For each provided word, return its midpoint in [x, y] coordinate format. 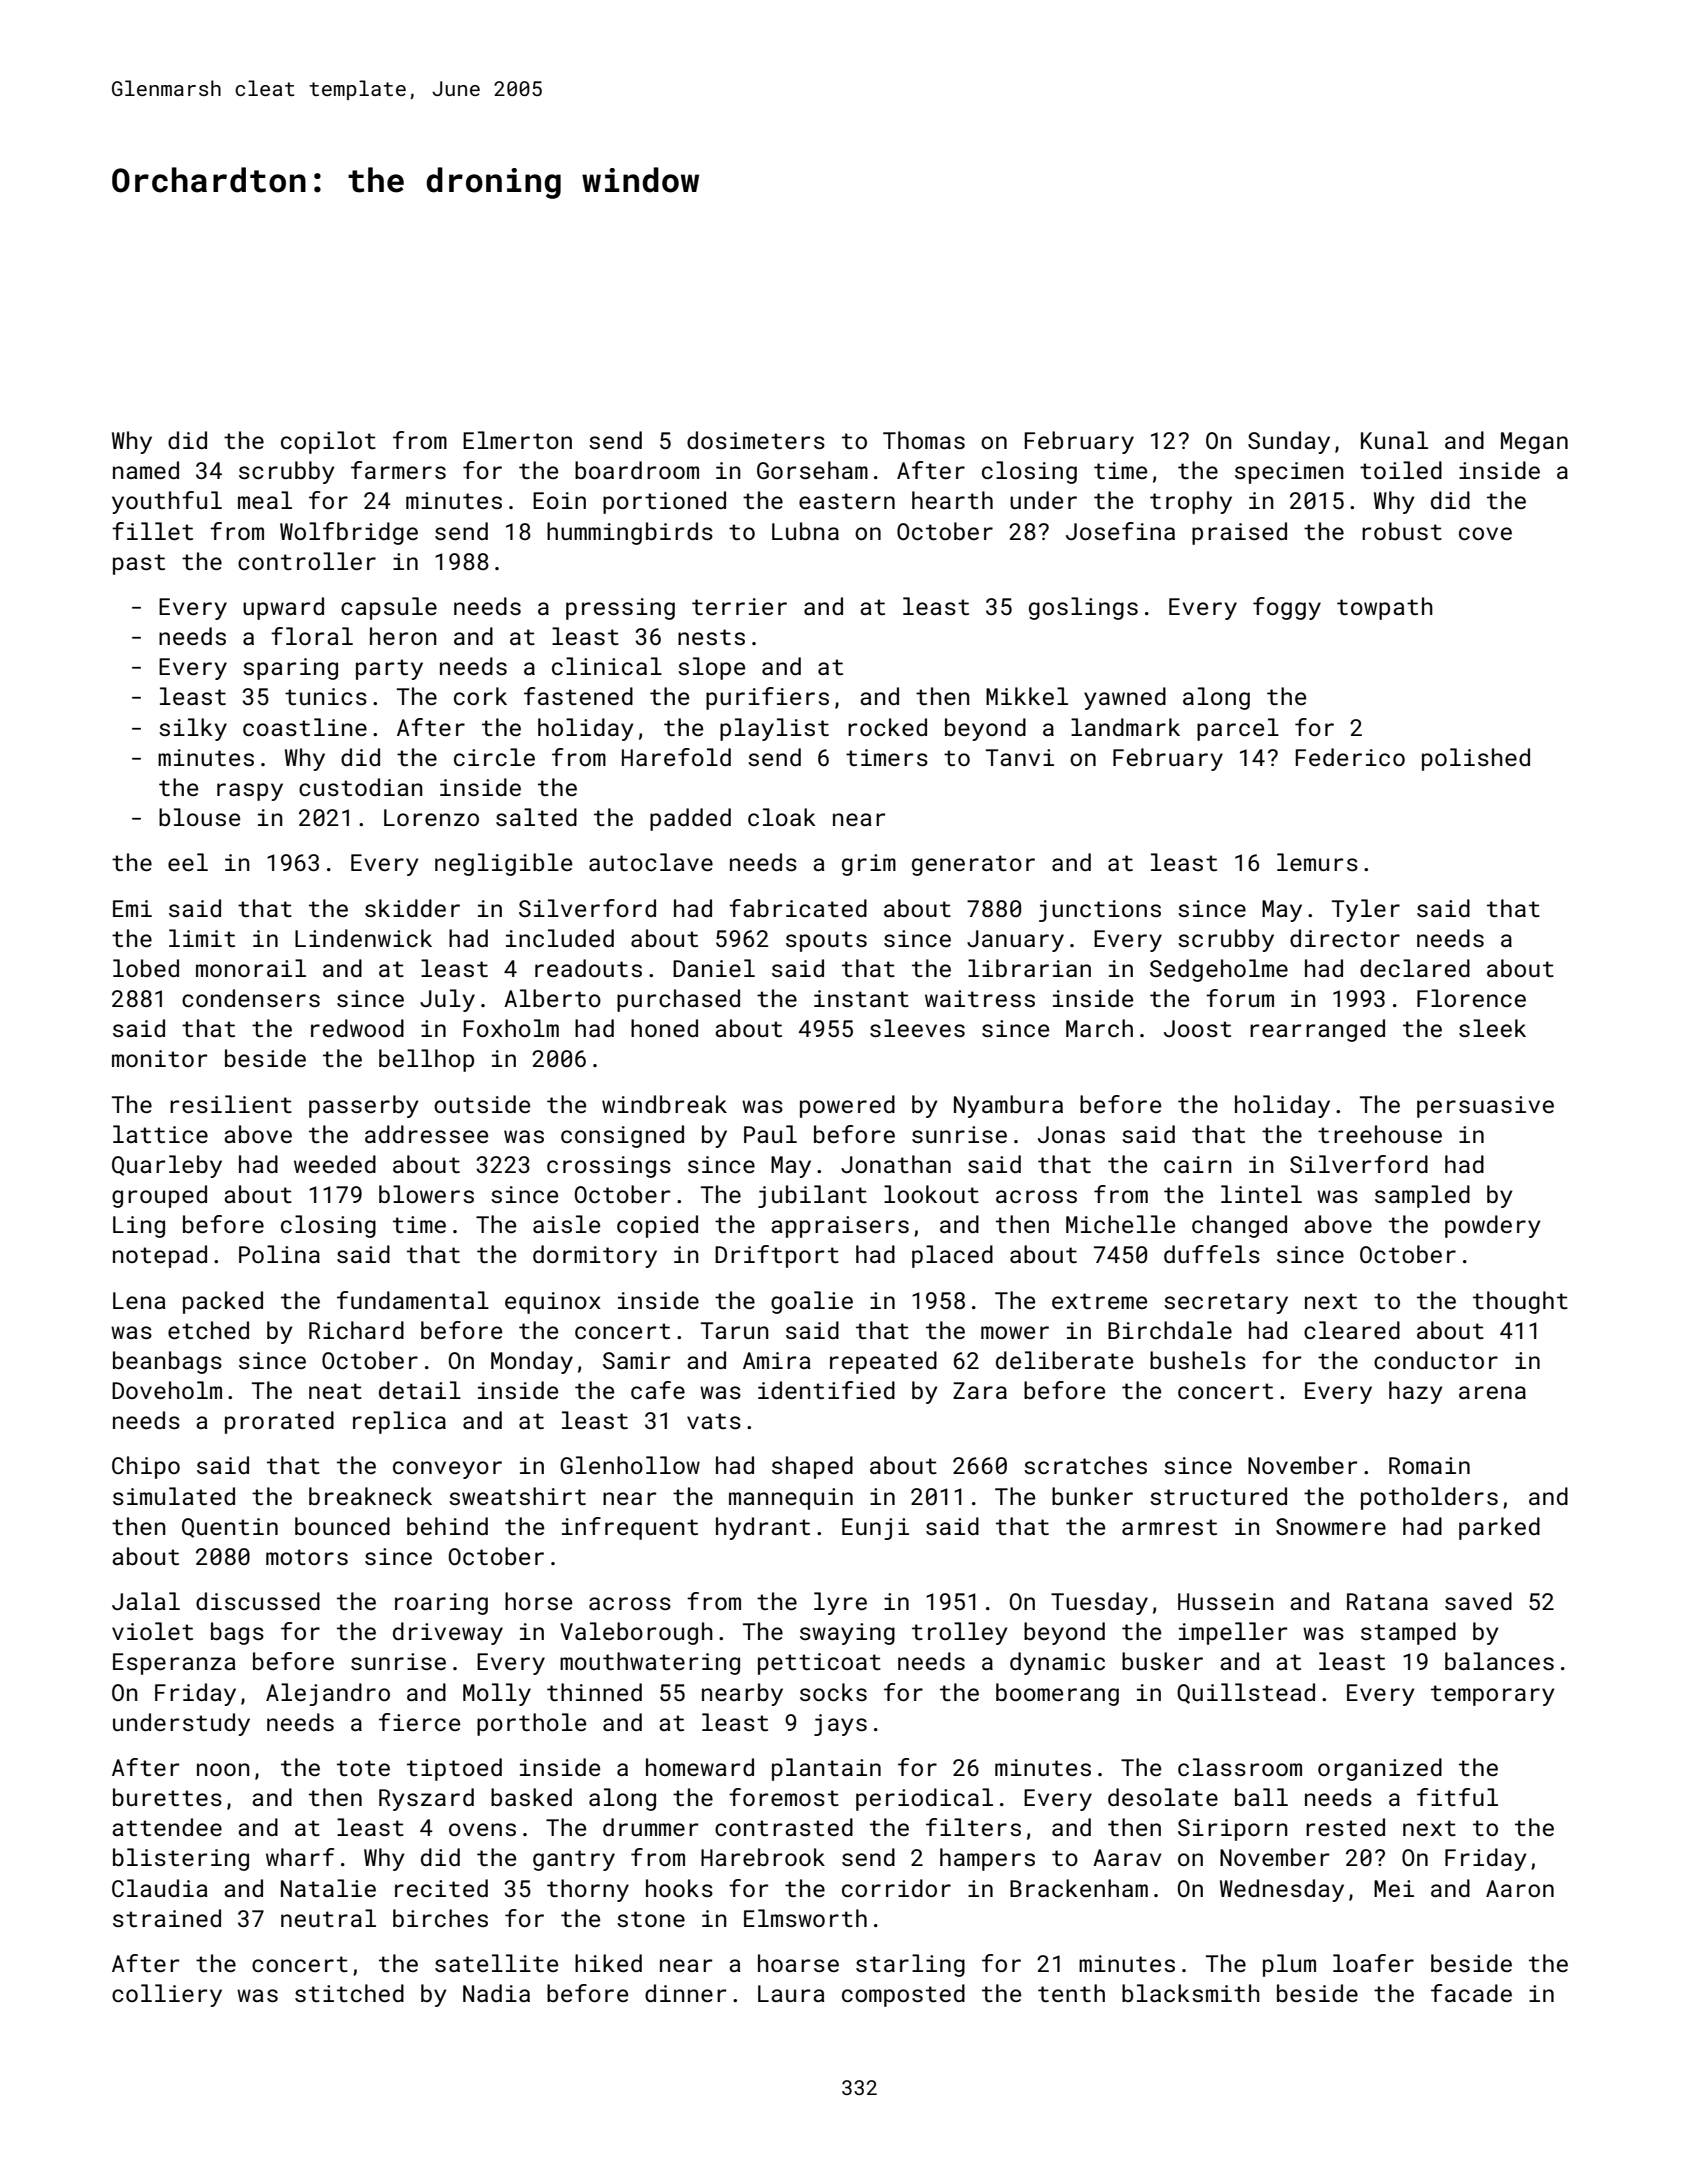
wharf [300, 1857]
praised [1239, 533]
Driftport [777, 1256]
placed [952, 1256]
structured [1218, 1496]
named [146, 470]
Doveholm [167, 1390]
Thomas [924, 440]
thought [1520, 1302]
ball [1261, 1797]
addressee [426, 1134]
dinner [685, 1993]
